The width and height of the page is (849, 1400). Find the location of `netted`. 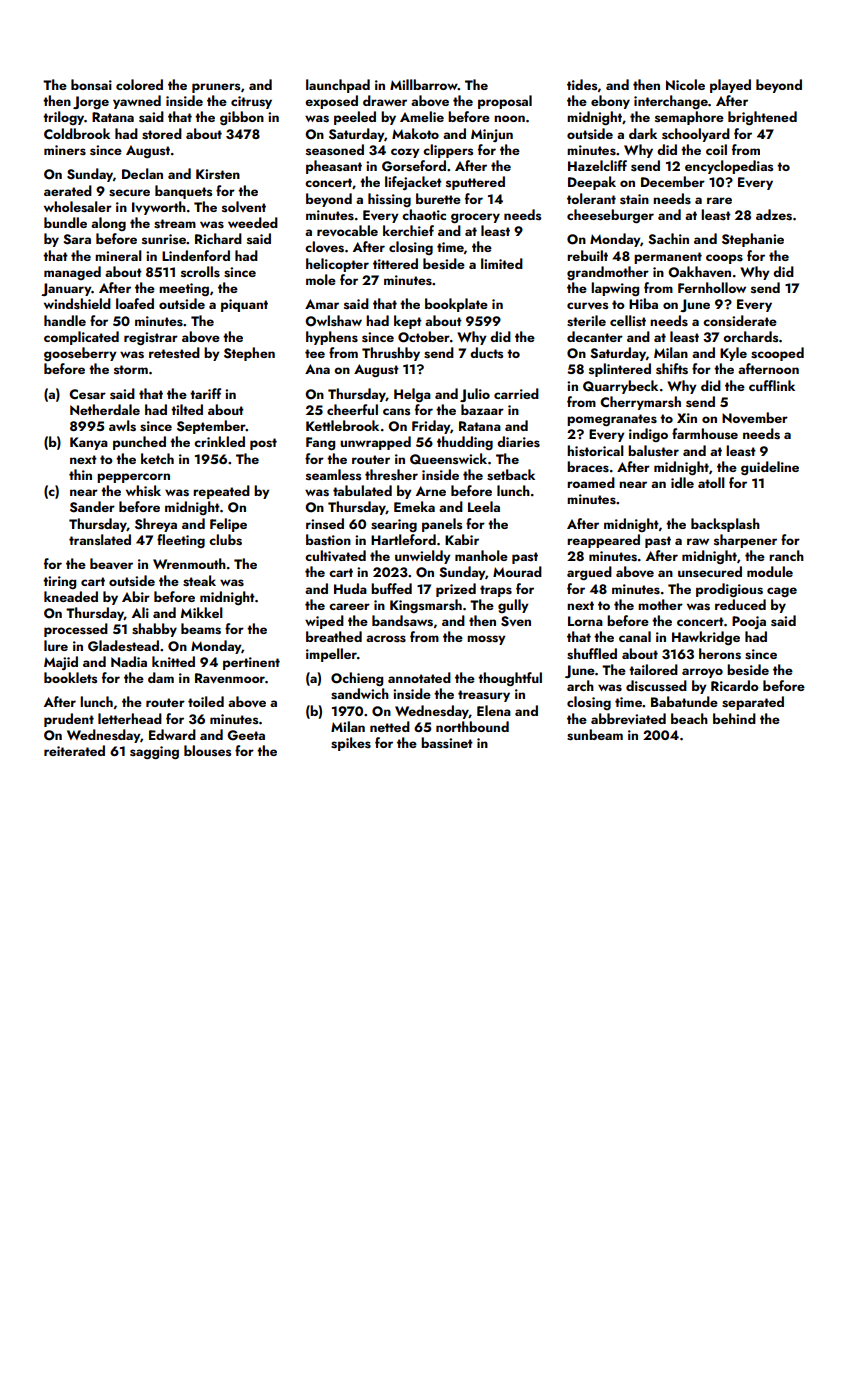

netted is located at coordinates (390, 726).
